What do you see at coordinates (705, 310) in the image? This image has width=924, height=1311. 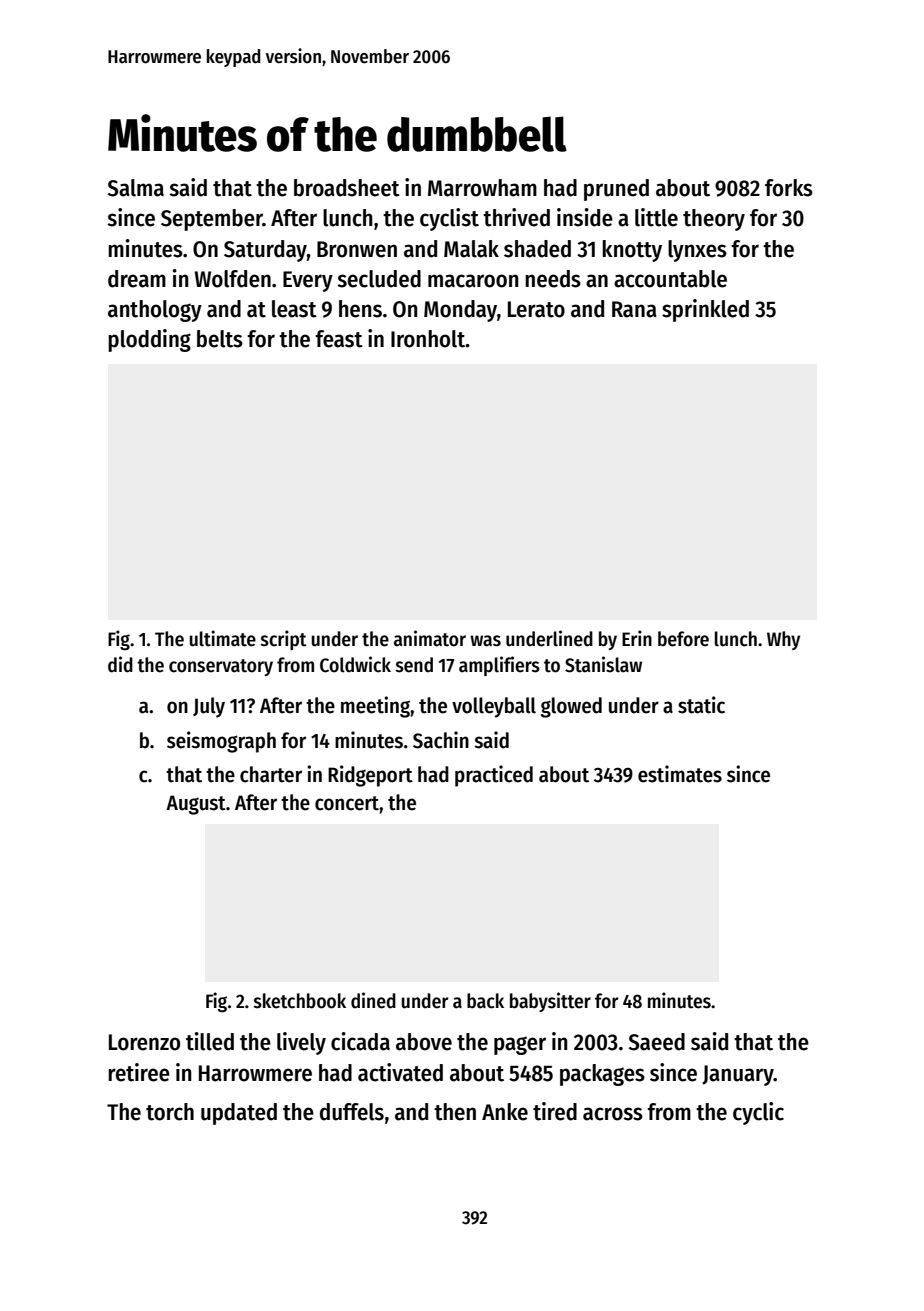 I see `sprinkled` at bounding box center [705, 310].
